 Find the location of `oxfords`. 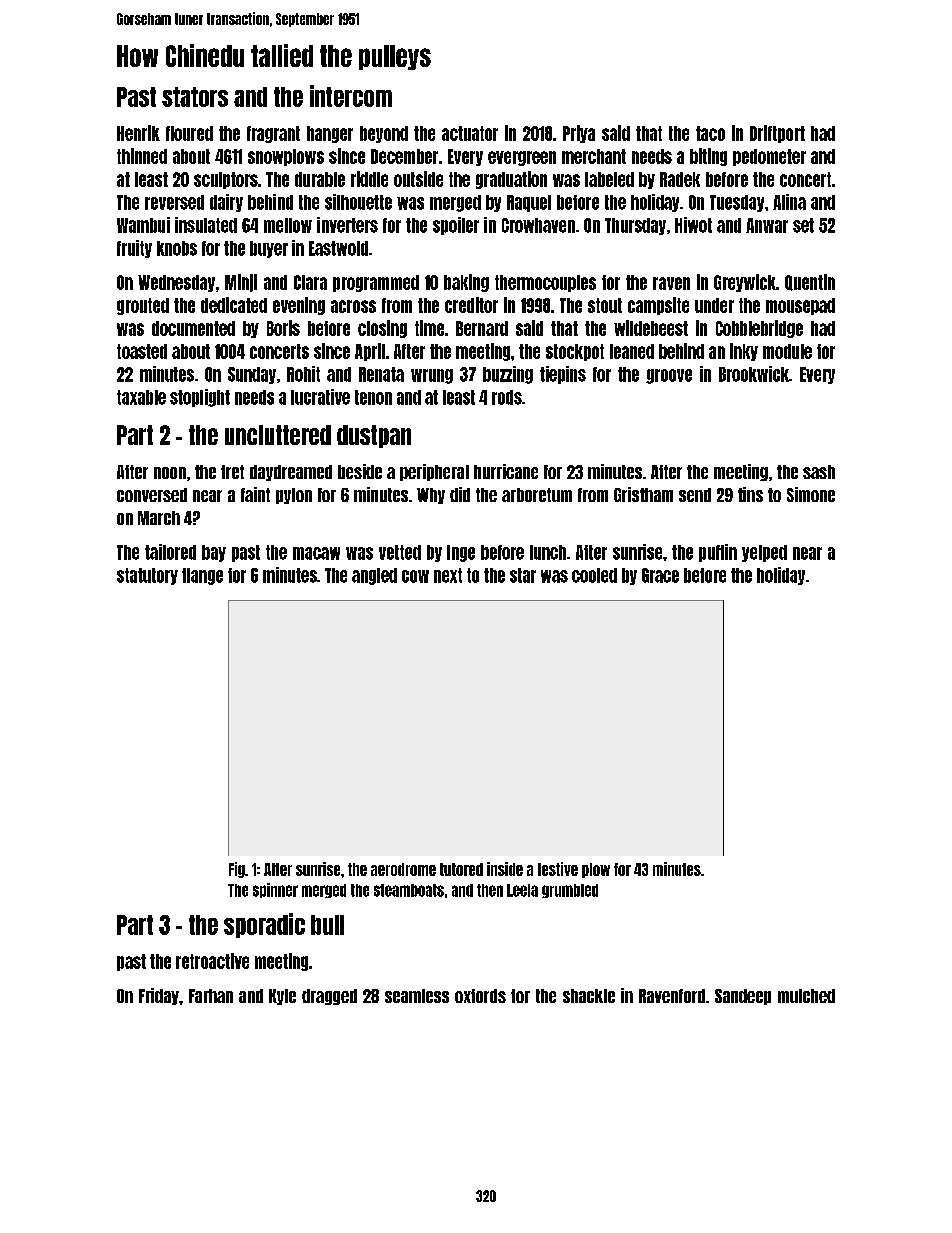

oxfords is located at coordinates (480, 996).
